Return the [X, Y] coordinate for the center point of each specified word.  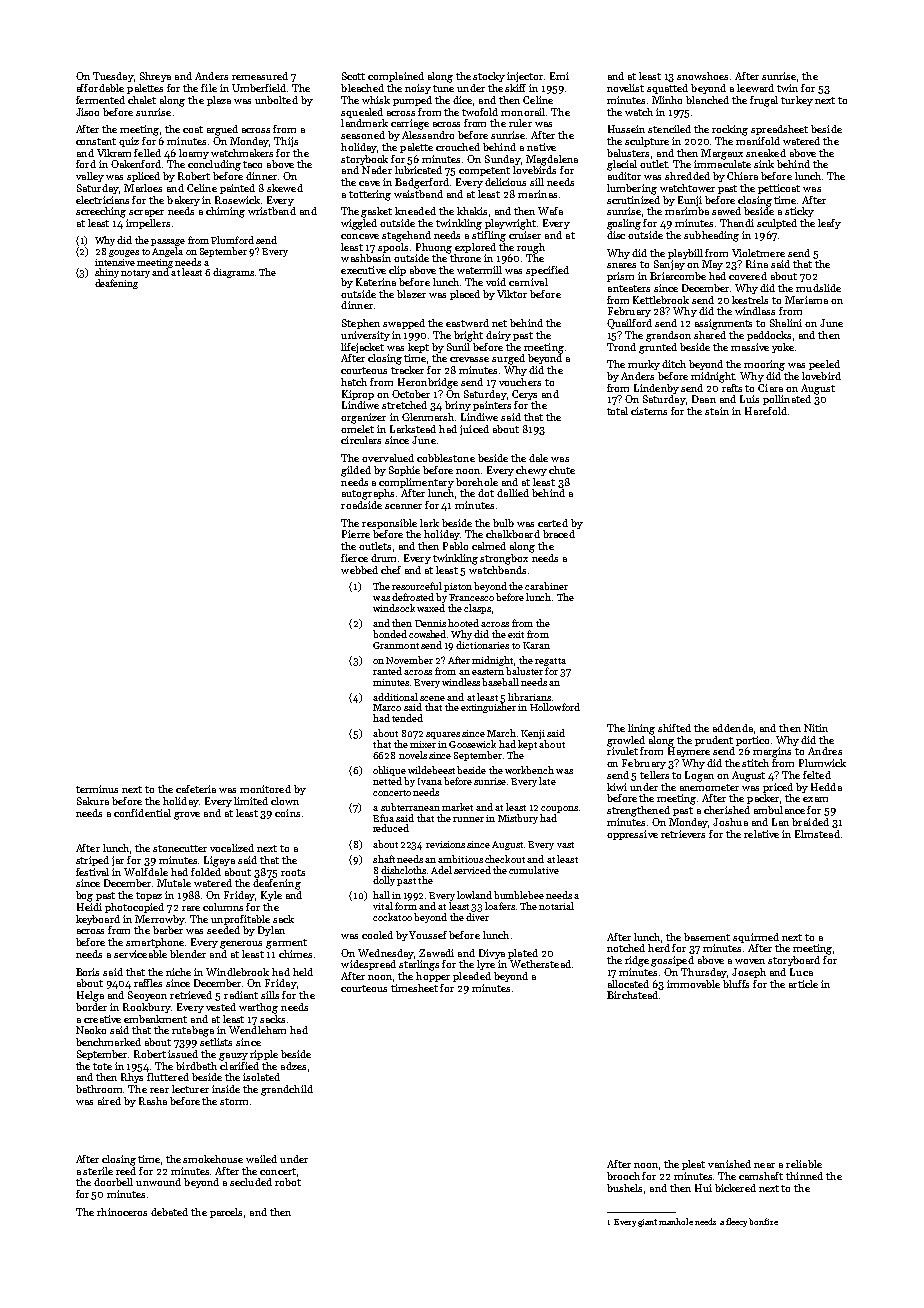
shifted [674, 728]
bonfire [763, 1221]
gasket [376, 212]
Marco [387, 707]
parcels [226, 1213]
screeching [101, 212]
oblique [389, 771]
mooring [764, 365]
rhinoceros [122, 1212]
